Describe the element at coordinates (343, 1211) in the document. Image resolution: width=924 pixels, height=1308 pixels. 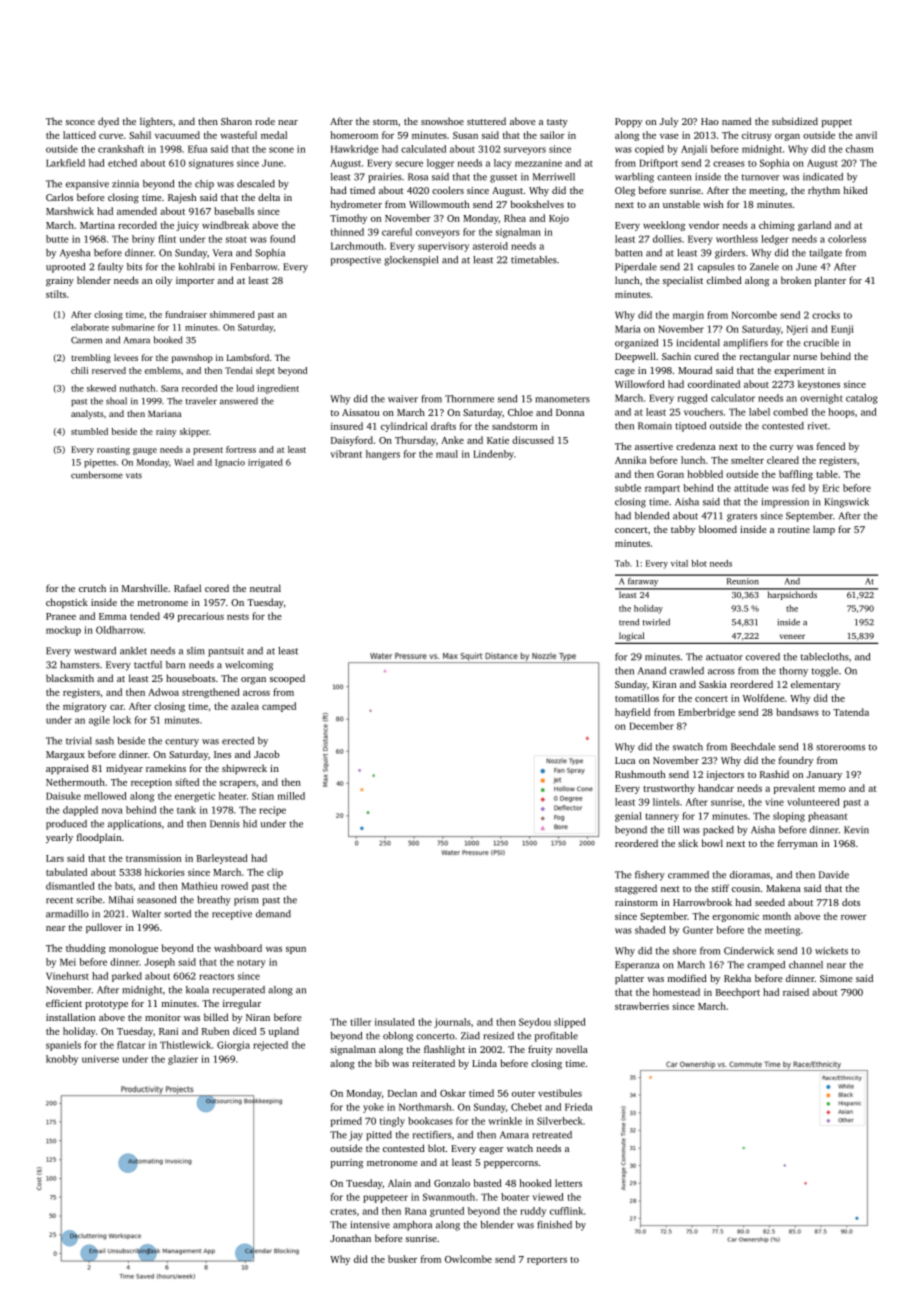
I see `crates` at that location.
